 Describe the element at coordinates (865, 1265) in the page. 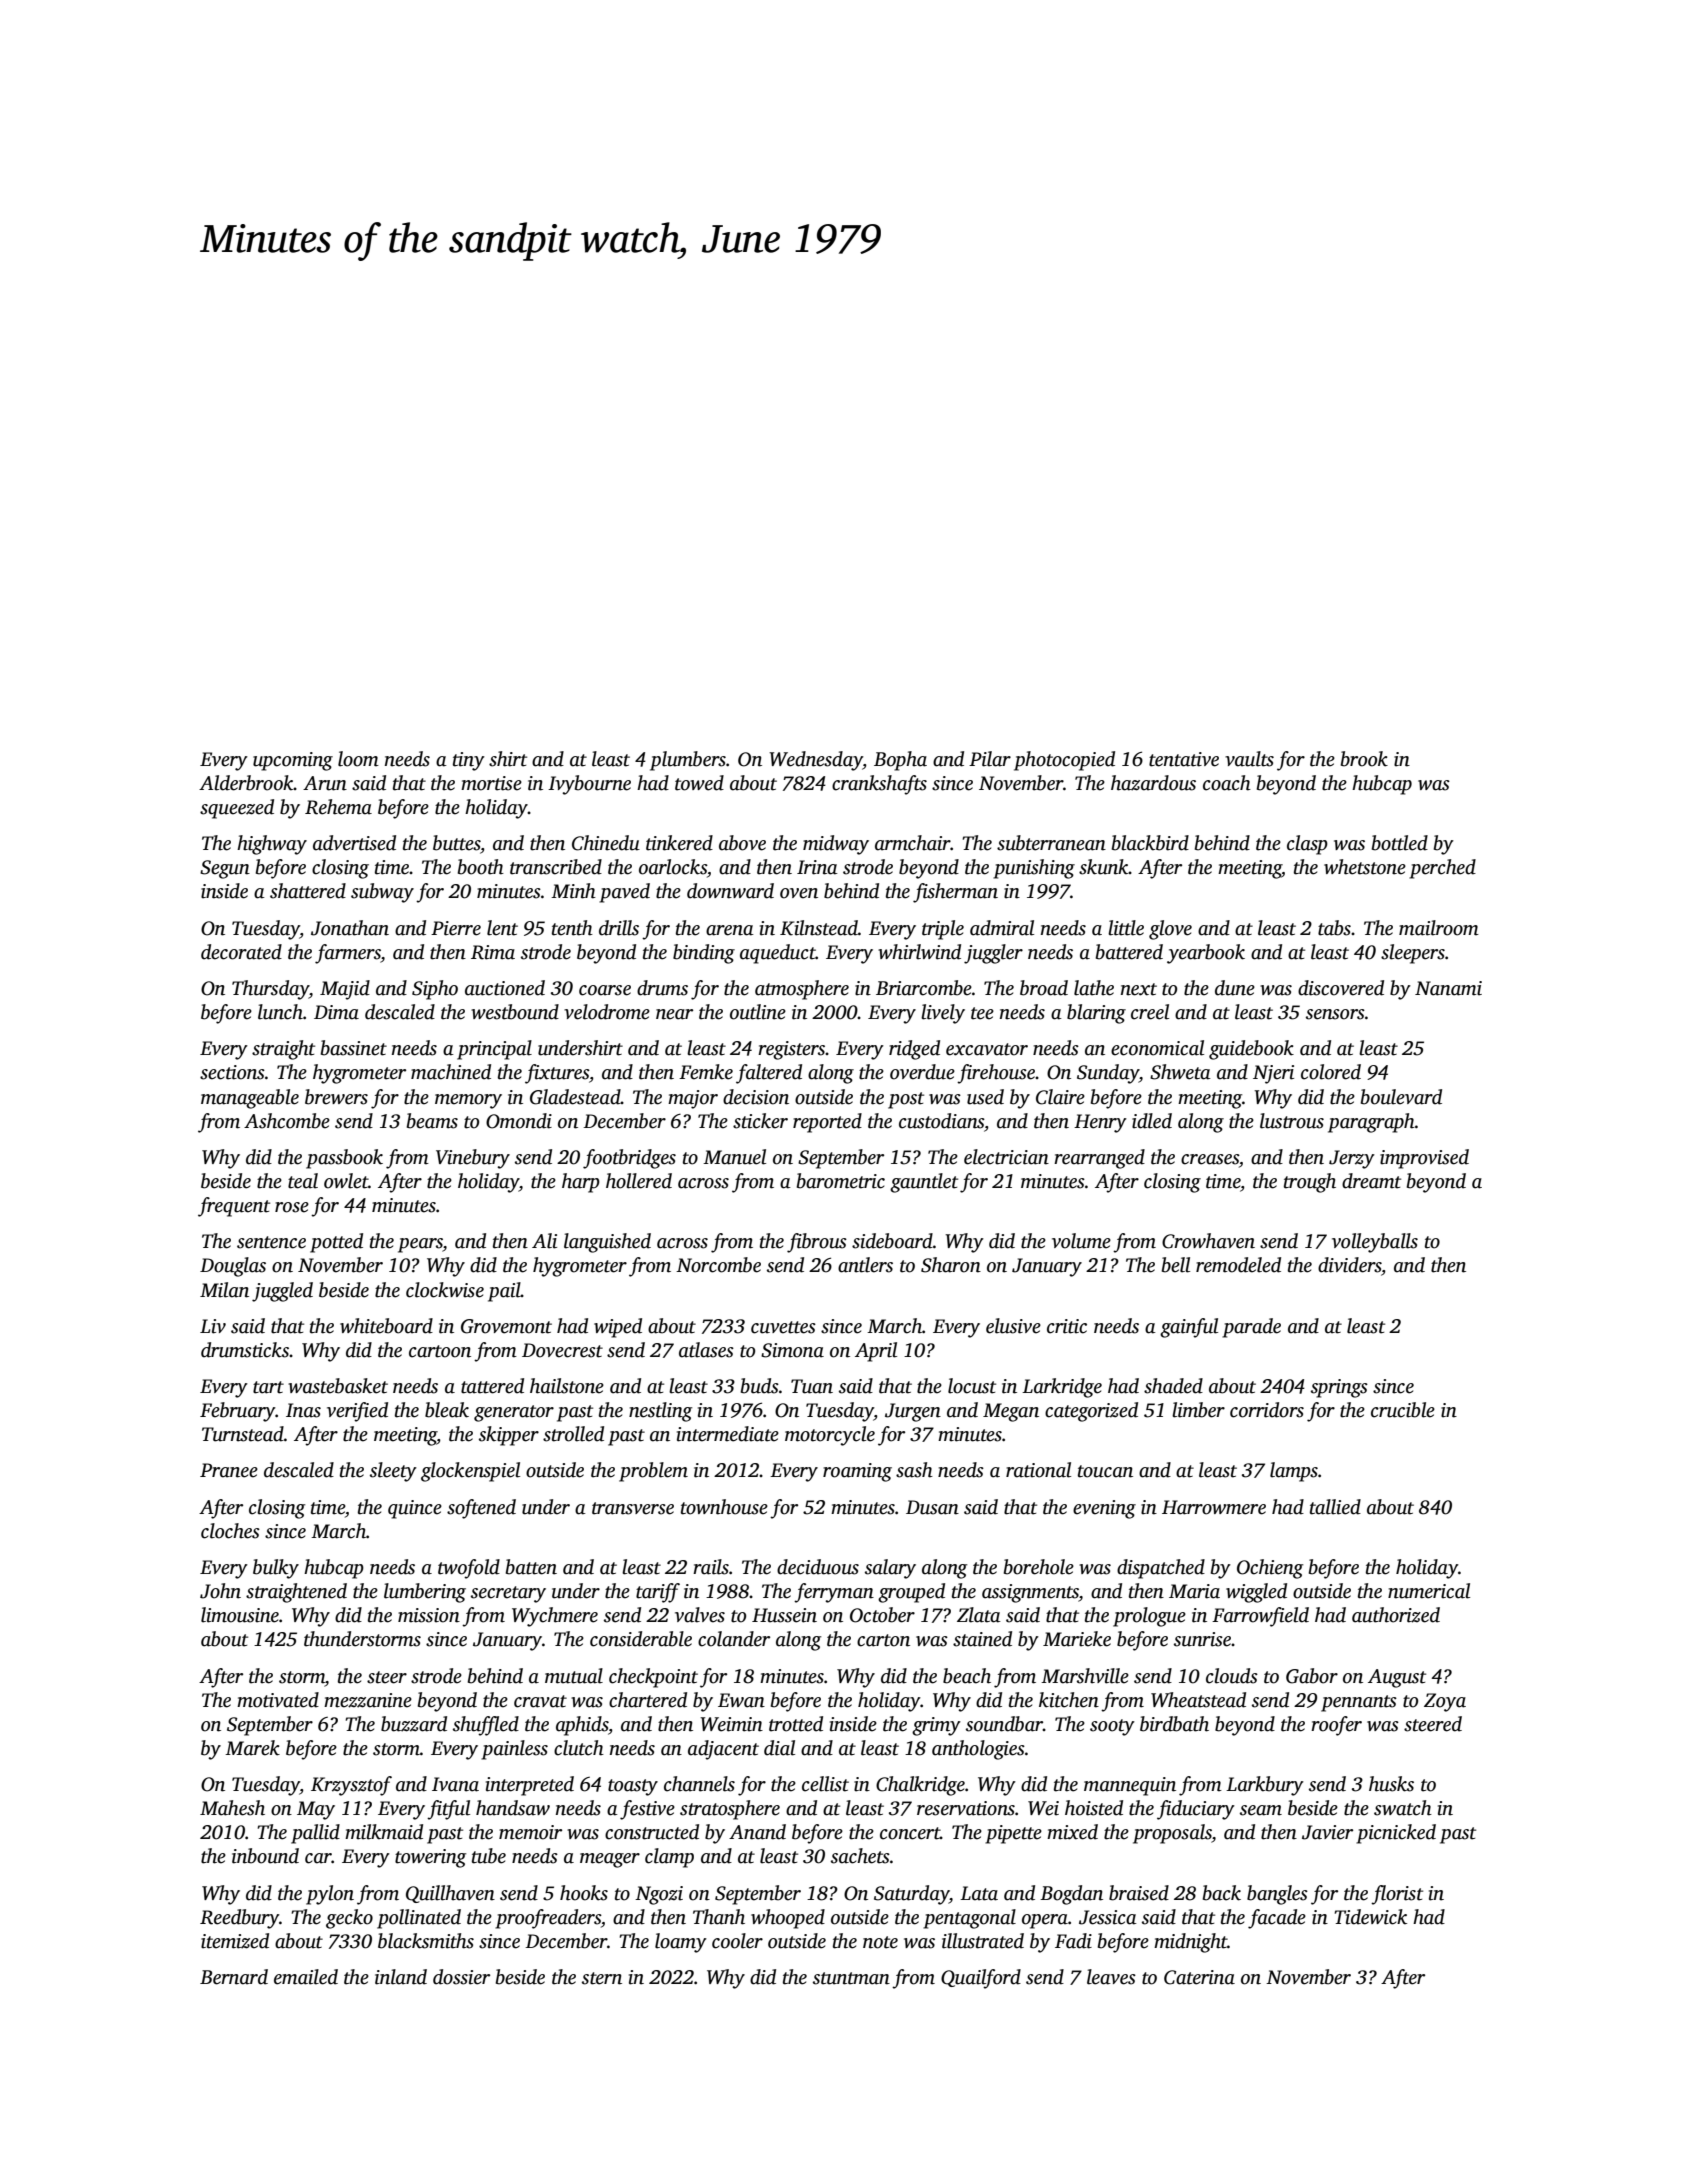

I see `antlers` at that location.
